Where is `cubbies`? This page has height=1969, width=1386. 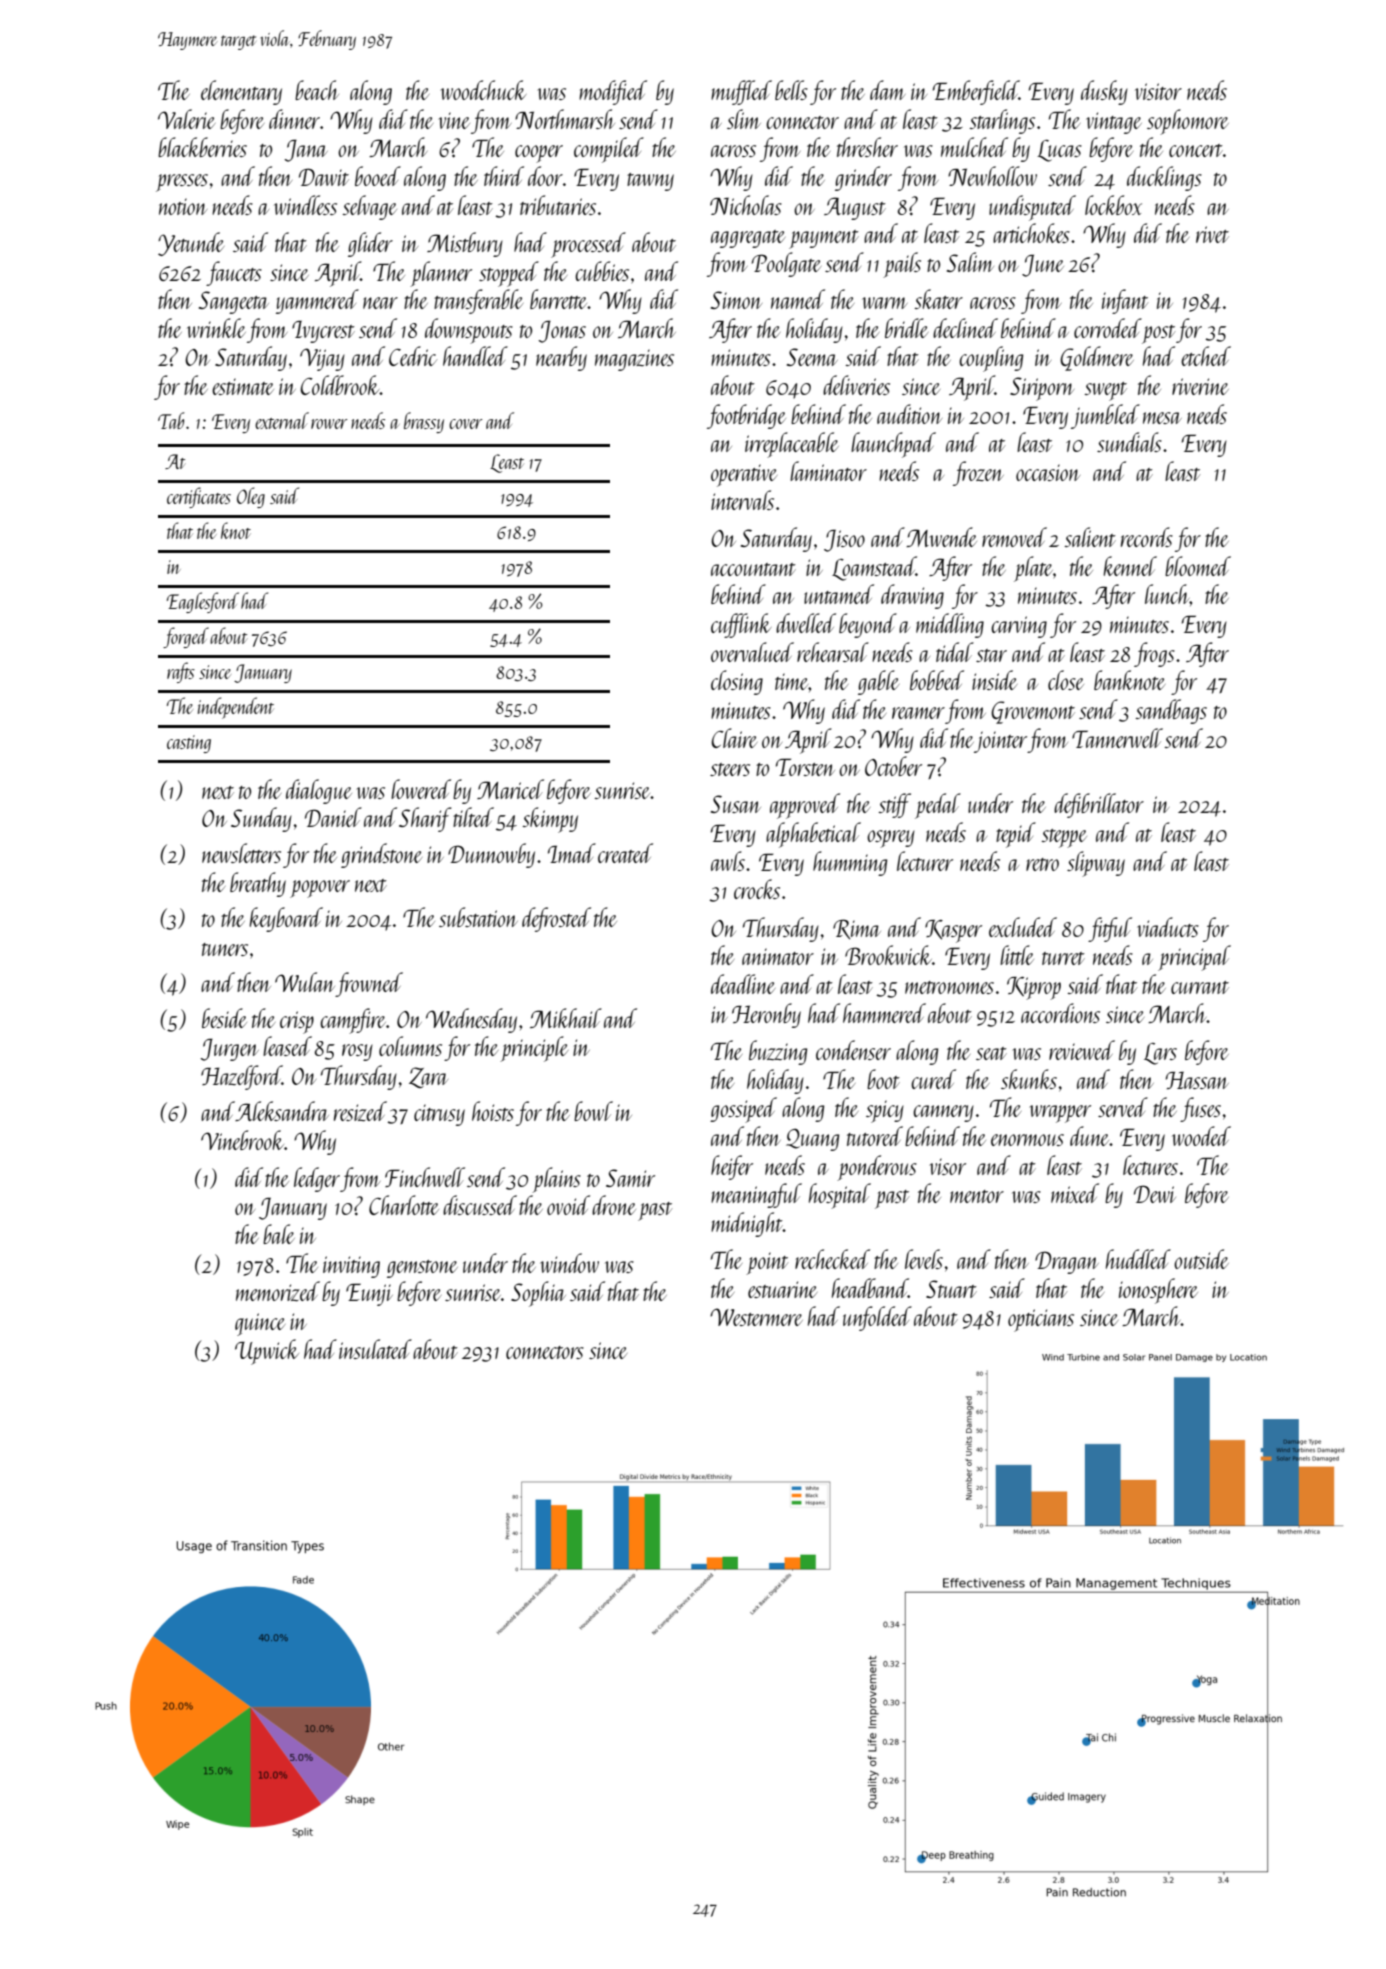 cubbies is located at coordinates (602, 271).
